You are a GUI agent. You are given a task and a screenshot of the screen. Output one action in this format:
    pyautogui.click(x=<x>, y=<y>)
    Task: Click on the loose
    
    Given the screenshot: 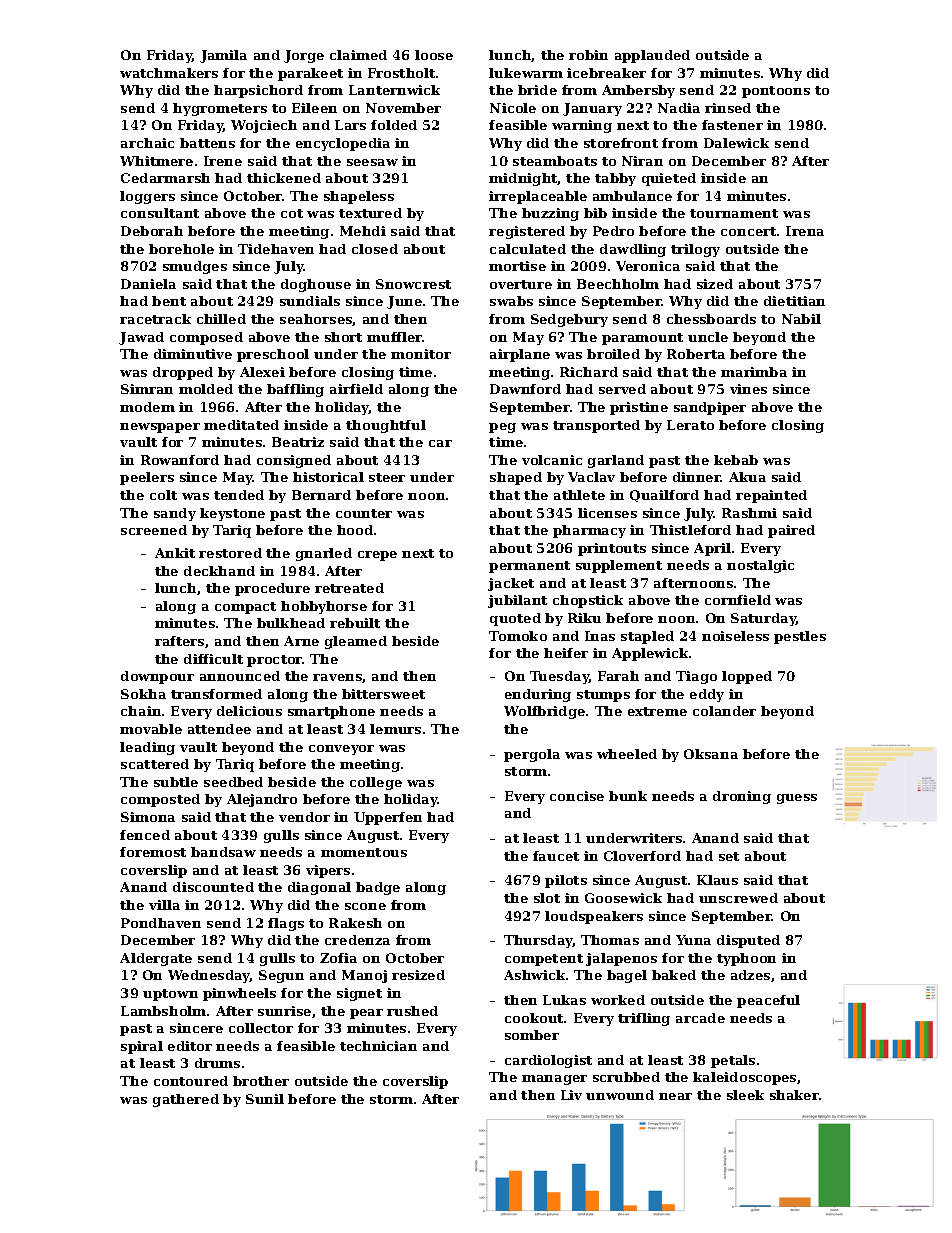 What is the action you would take?
    pyautogui.click(x=434, y=55)
